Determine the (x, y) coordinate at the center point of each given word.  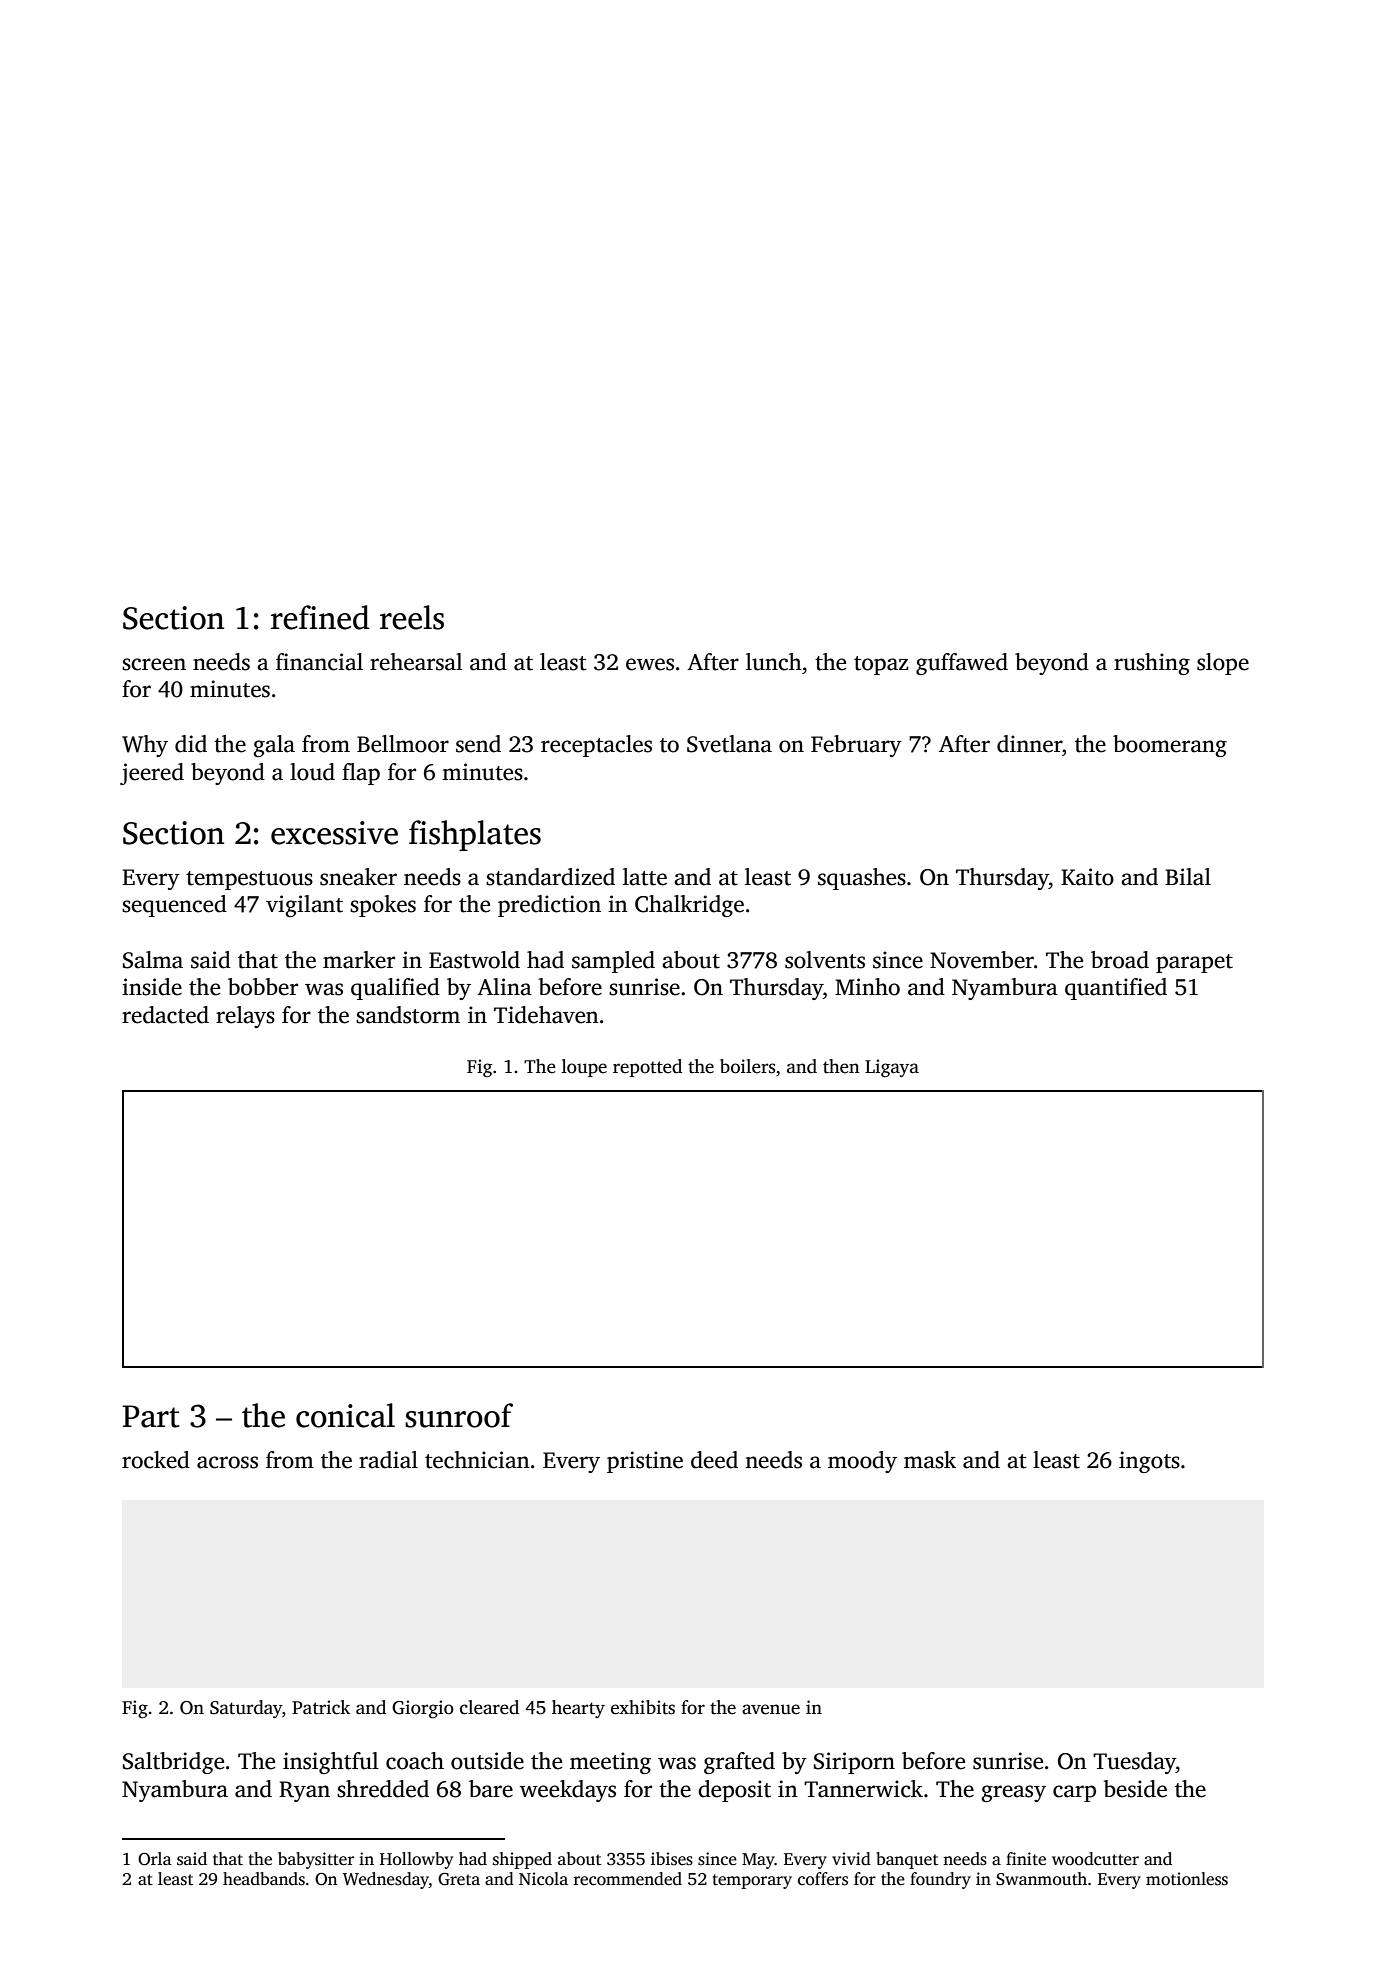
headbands (264, 1879)
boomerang (1170, 746)
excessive (334, 833)
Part (151, 1416)
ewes (650, 664)
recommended (627, 1879)
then (841, 1066)
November (982, 960)
